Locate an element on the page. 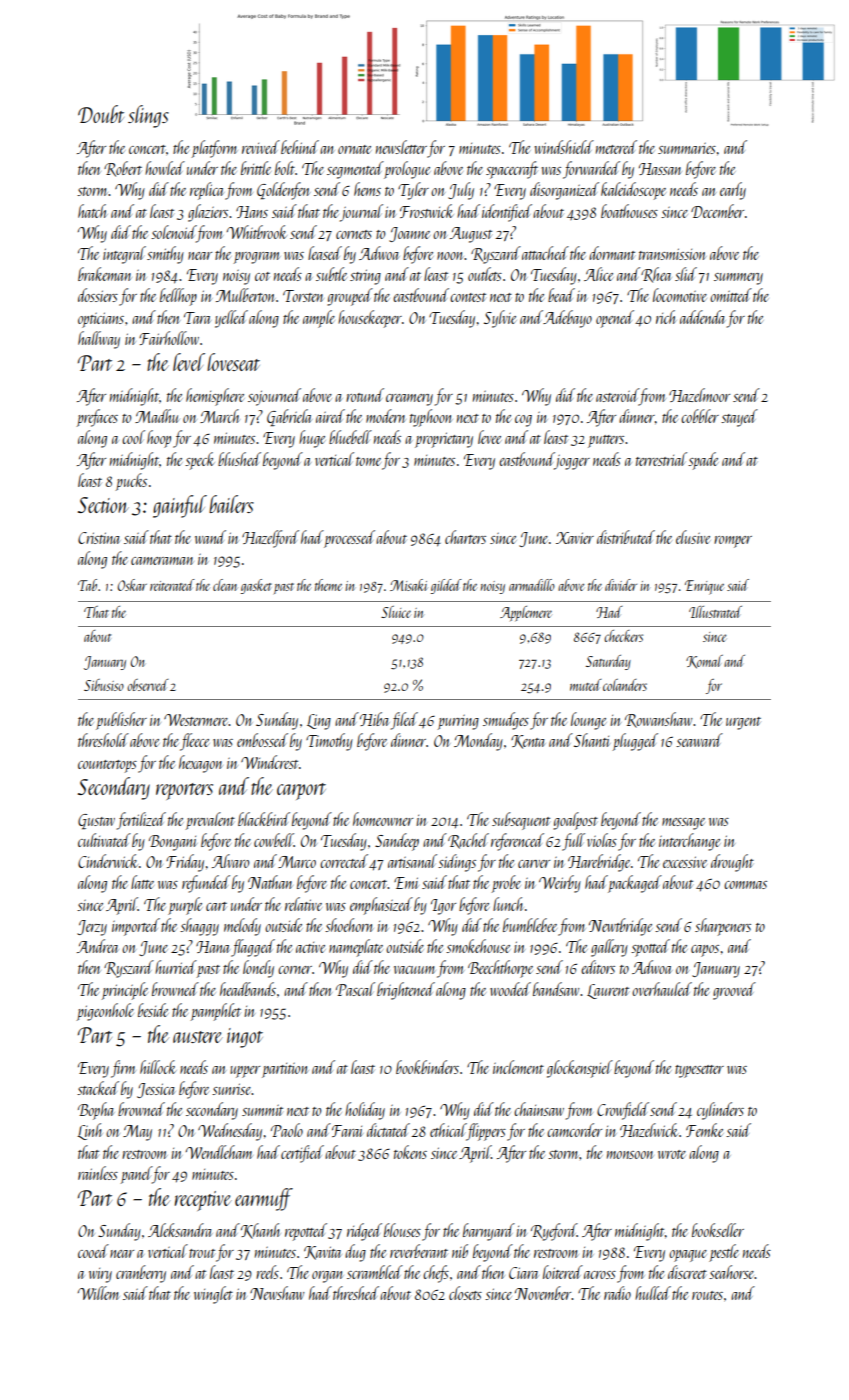 The width and height of the page is (849, 1400). corrected is located at coordinates (344, 861).
